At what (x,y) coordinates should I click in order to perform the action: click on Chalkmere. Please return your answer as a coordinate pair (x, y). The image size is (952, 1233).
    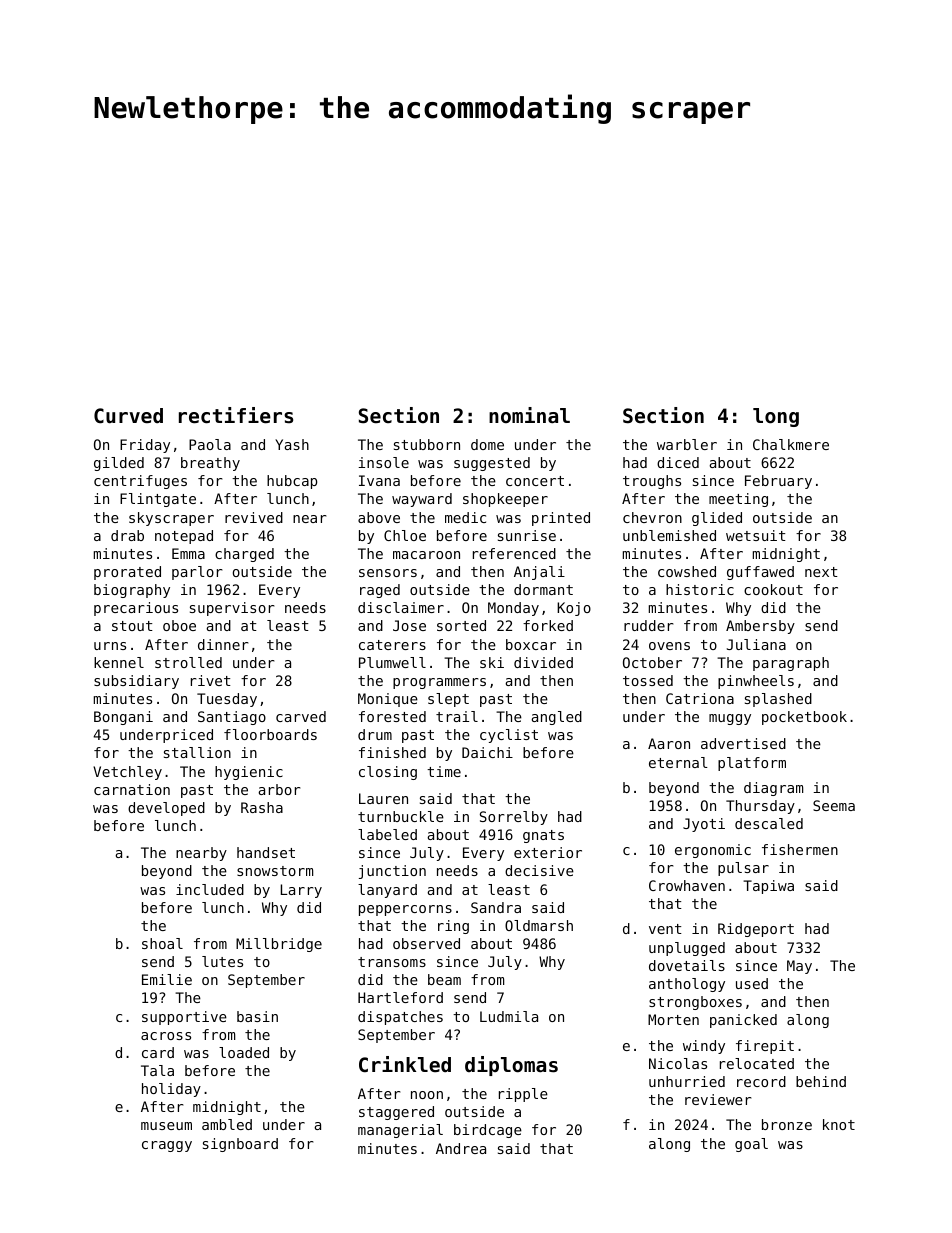
    Looking at the image, I should click on (791, 444).
